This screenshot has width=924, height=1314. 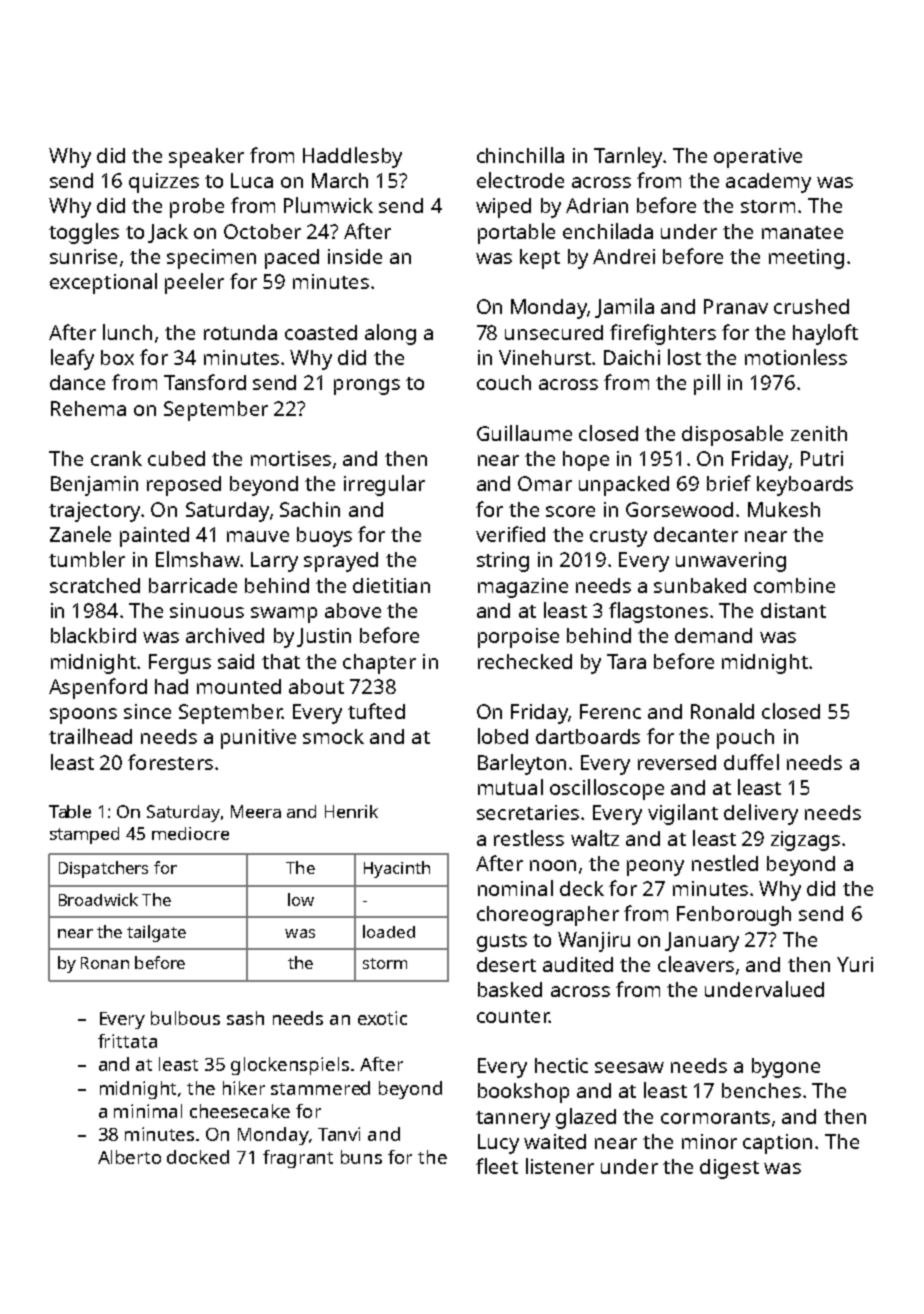 I want to click on about, so click(x=316, y=686).
